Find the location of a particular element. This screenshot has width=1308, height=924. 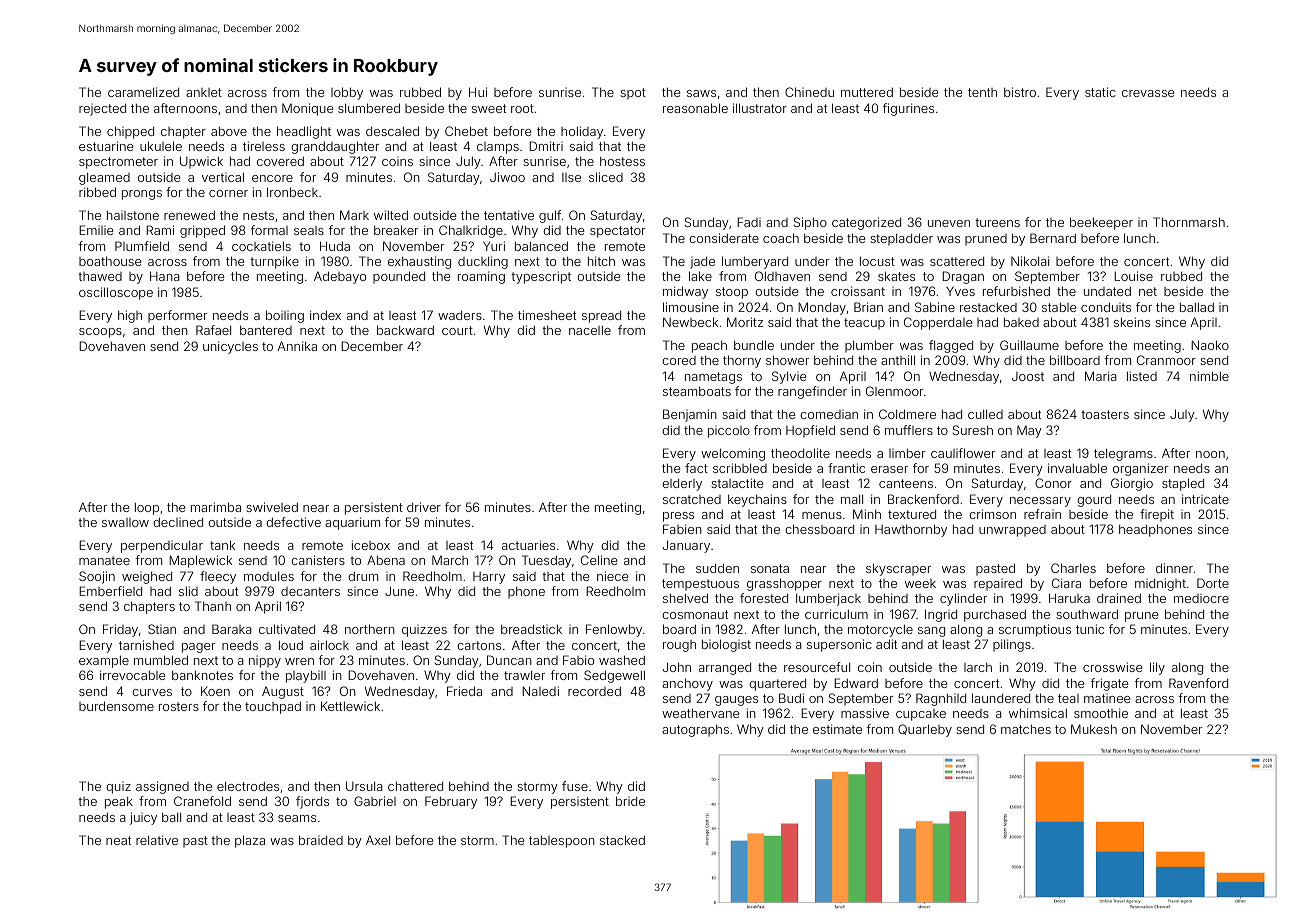

declined is located at coordinates (178, 522).
